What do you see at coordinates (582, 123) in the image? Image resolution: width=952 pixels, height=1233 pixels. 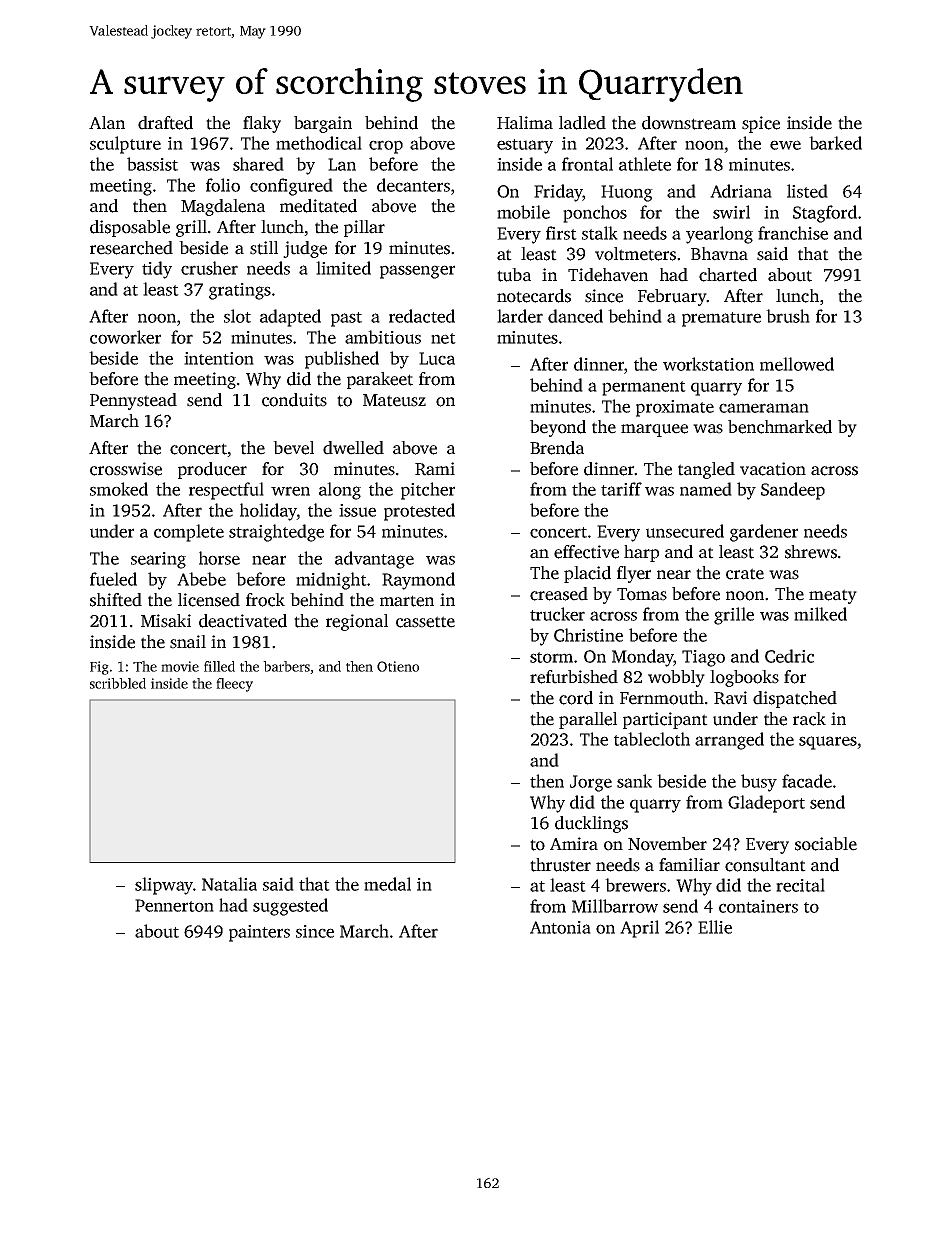 I see `ladled` at bounding box center [582, 123].
